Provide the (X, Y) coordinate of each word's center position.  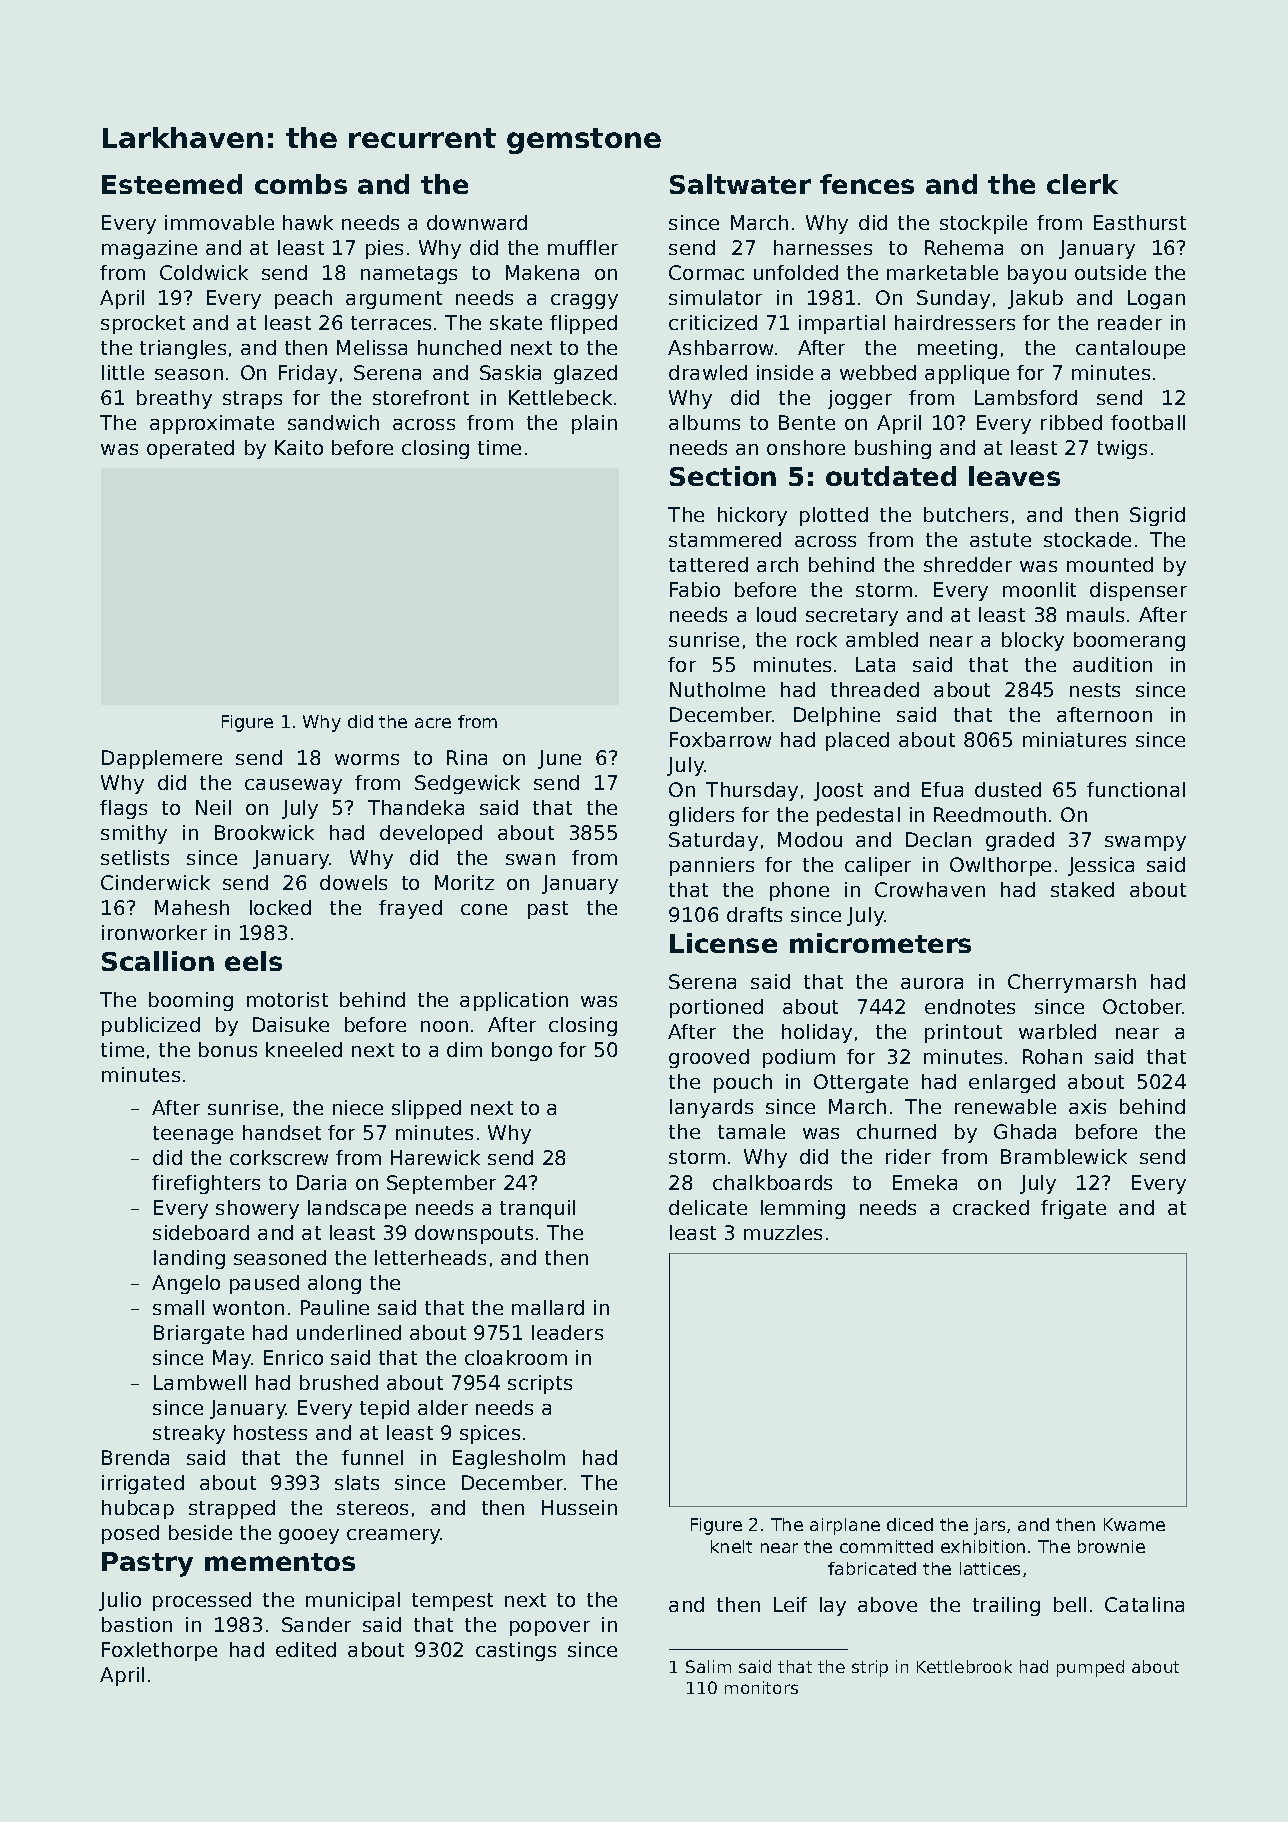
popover (550, 1628)
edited (306, 1649)
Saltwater (740, 184)
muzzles (783, 1232)
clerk (1082, 184)
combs (301, 184)
